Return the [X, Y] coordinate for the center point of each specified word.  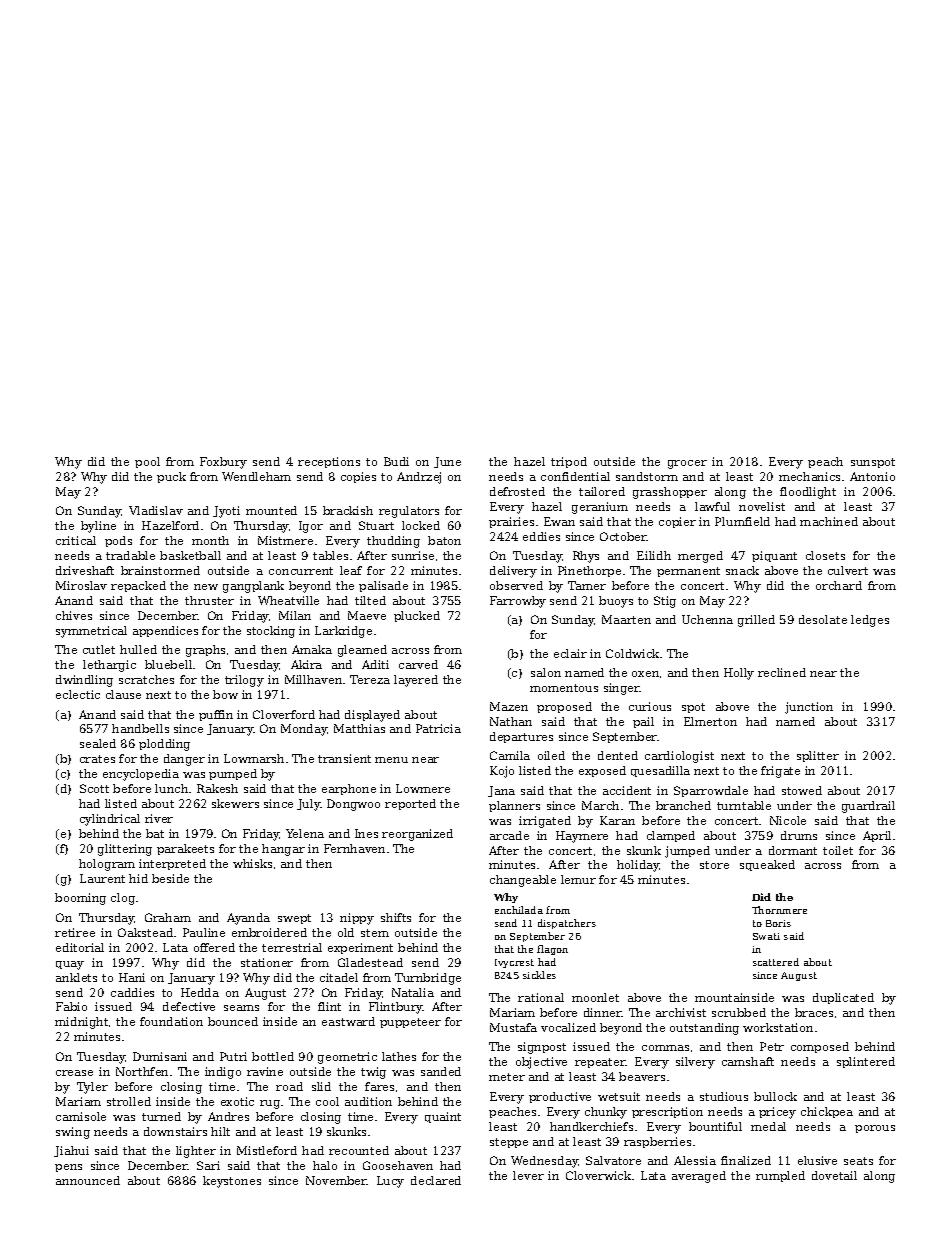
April [877, 836]
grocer [687, 464]
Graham [168, 917]
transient [344, 758]
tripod [569, 462]
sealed [98, 743]
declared [436, 1180]
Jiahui [71, 1151]
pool [147, 462]
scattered [776, 962]
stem [375, 933]
